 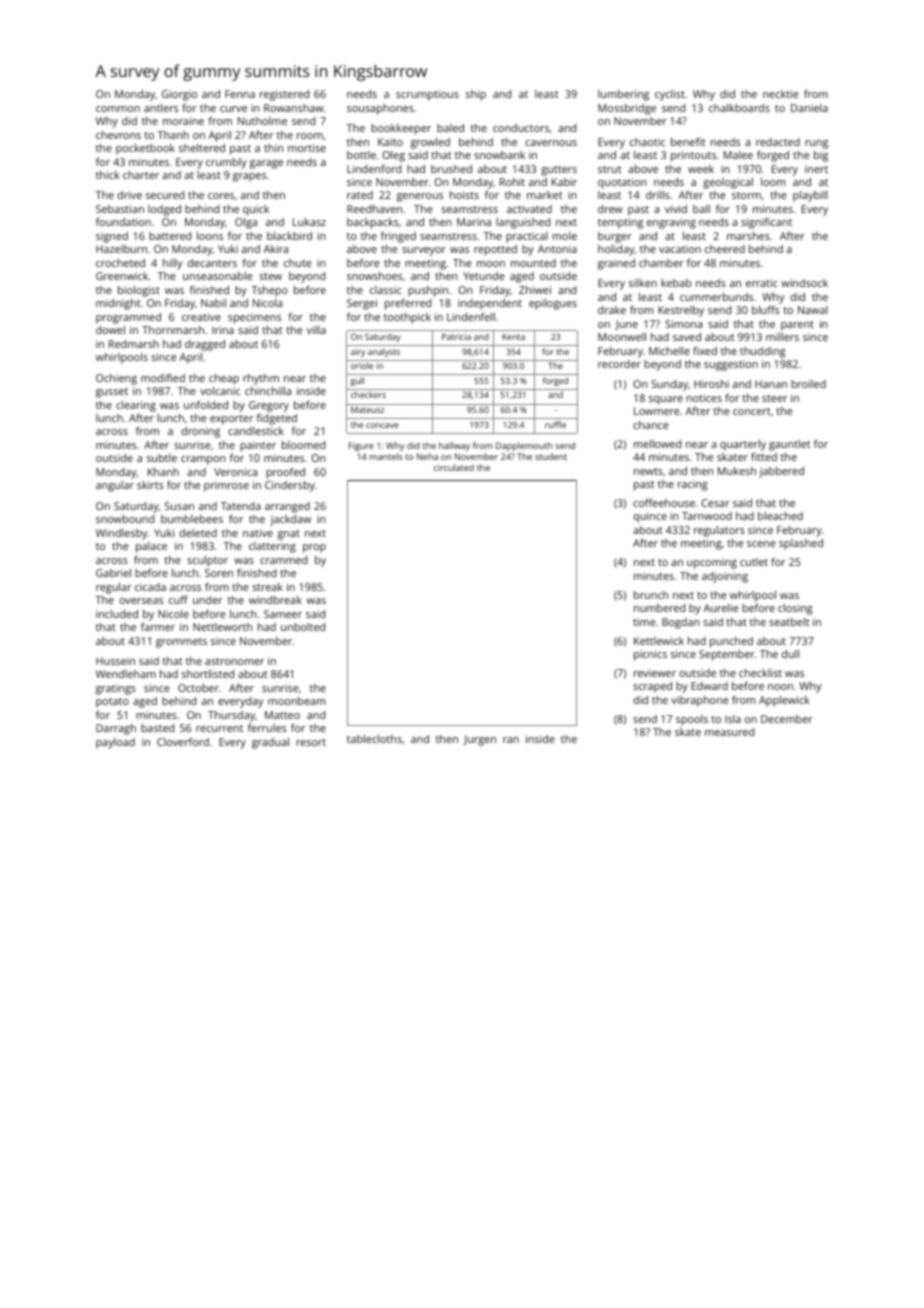 What do you see at coordinates (658, 195) in the screenshot?
I see `drills` at bounding box center [658, 195].
